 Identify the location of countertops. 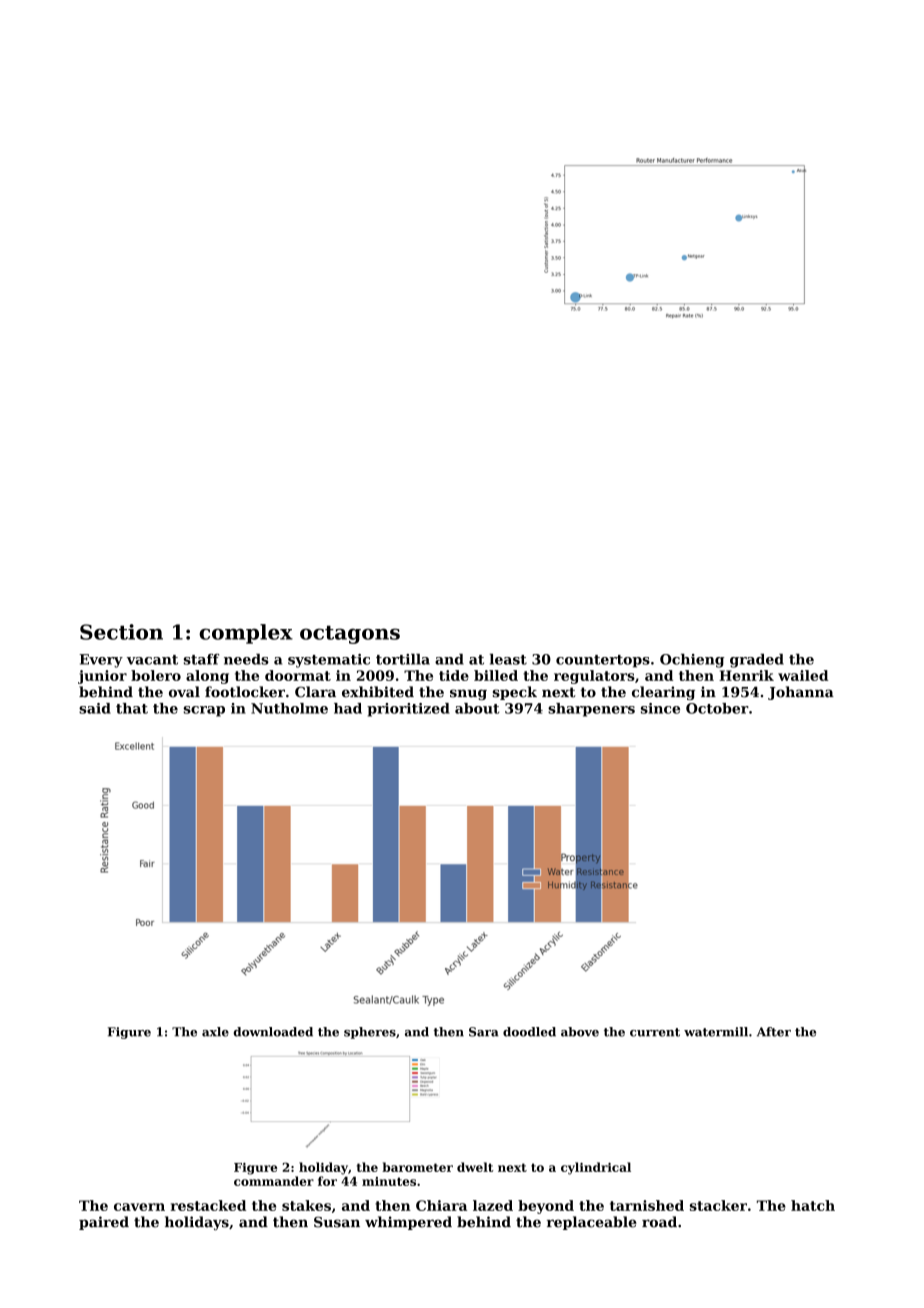
(603, 661).
